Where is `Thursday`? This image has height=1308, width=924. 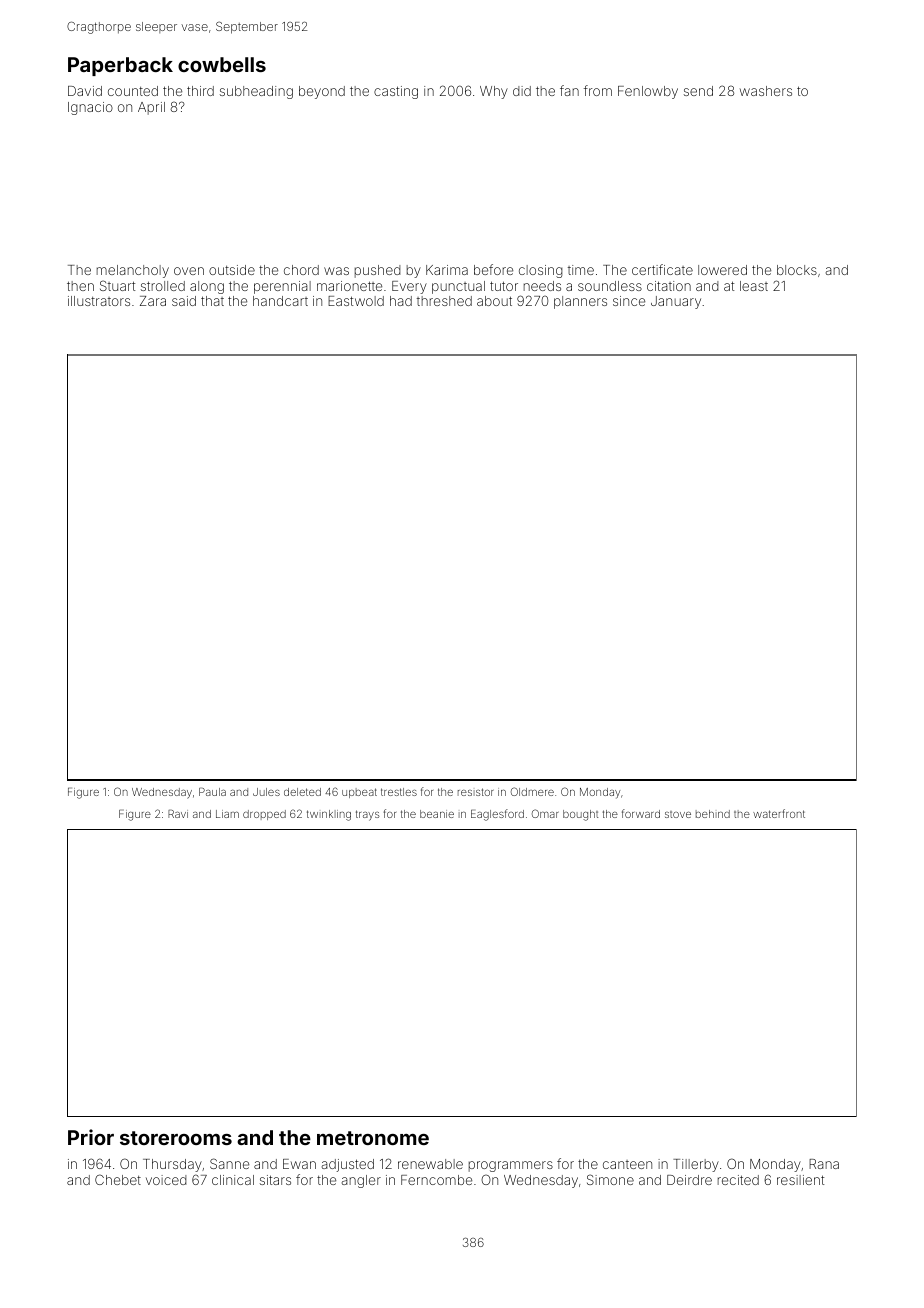 Thursday is located at coordinates (172, 1165).
